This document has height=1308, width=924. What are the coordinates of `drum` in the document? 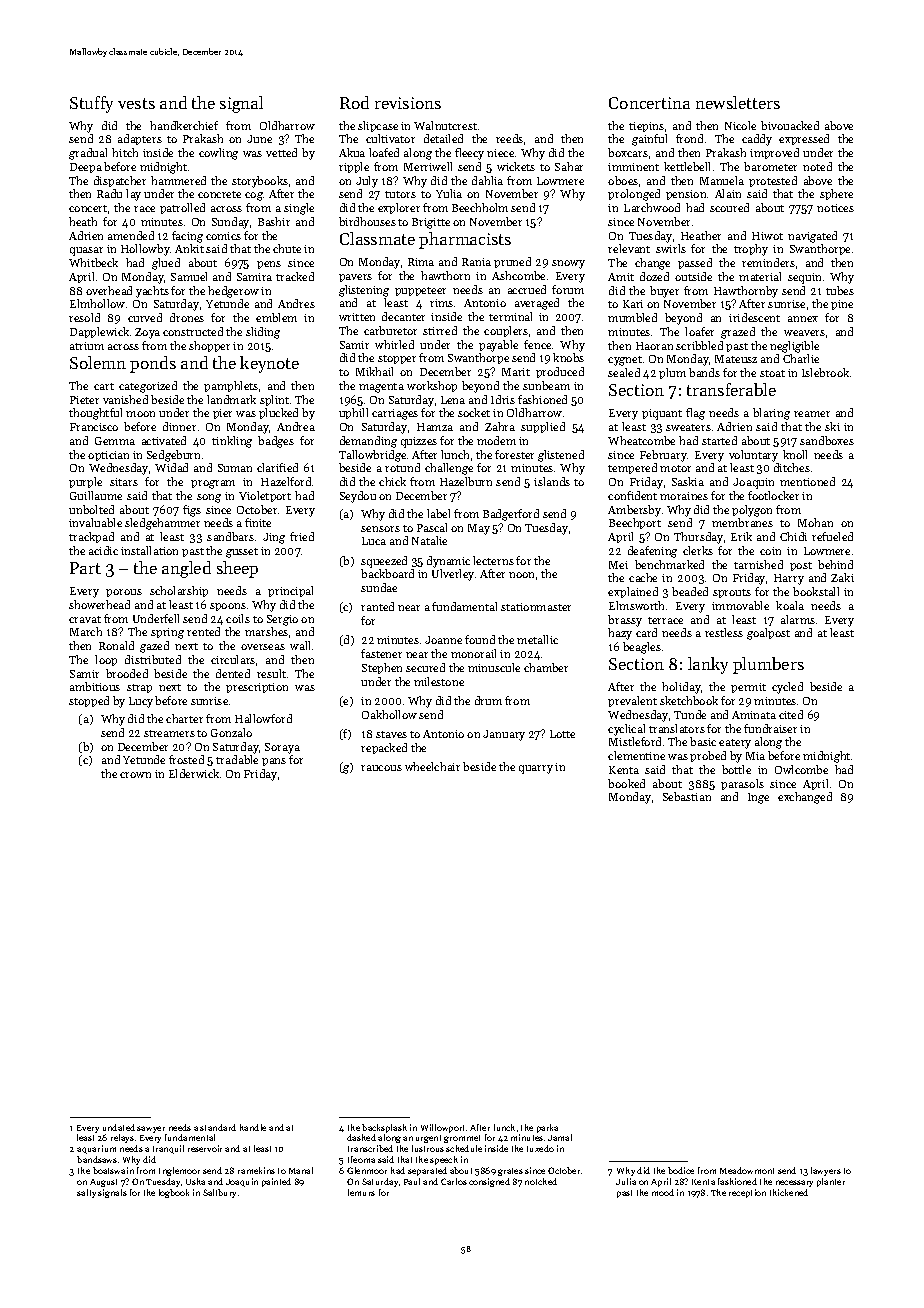 It's located at (488, 700).
